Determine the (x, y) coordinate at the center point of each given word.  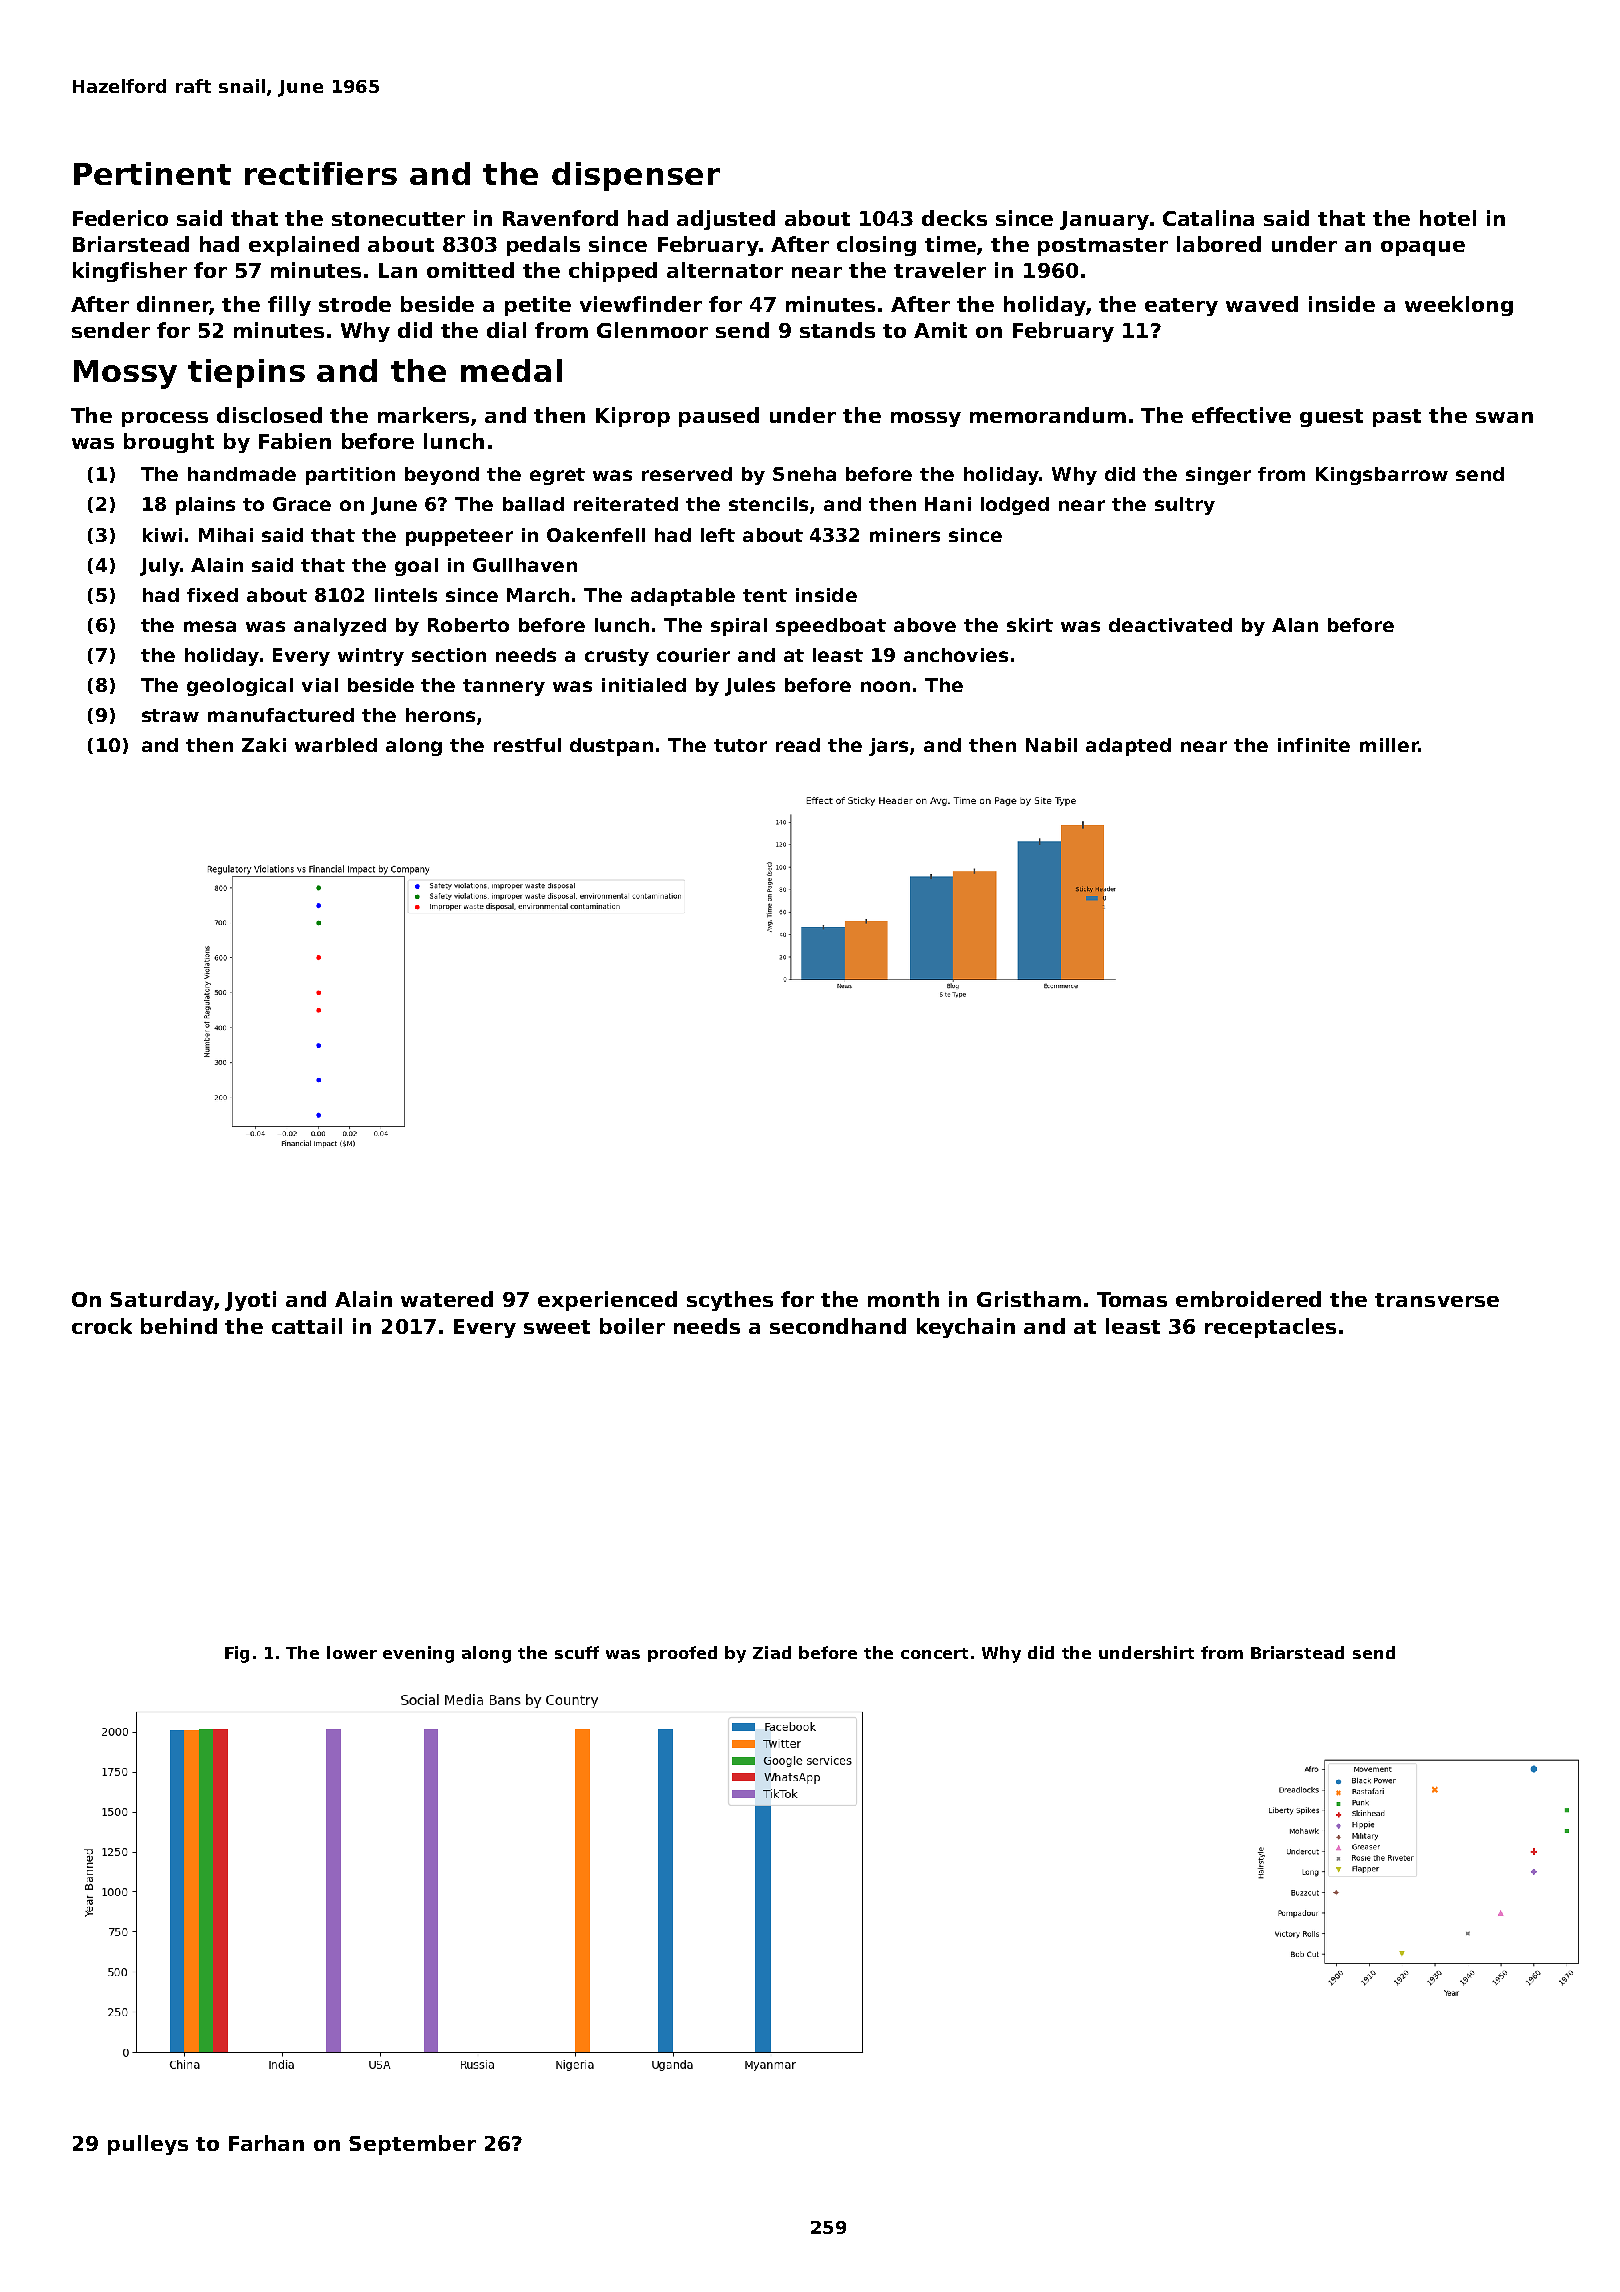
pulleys (148, 2145)
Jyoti (250, 1301)
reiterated (626, 504)
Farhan (266, 2143)
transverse (1437, 1300)
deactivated (1170, 625)
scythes (730, 1301)
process (165, 419)
